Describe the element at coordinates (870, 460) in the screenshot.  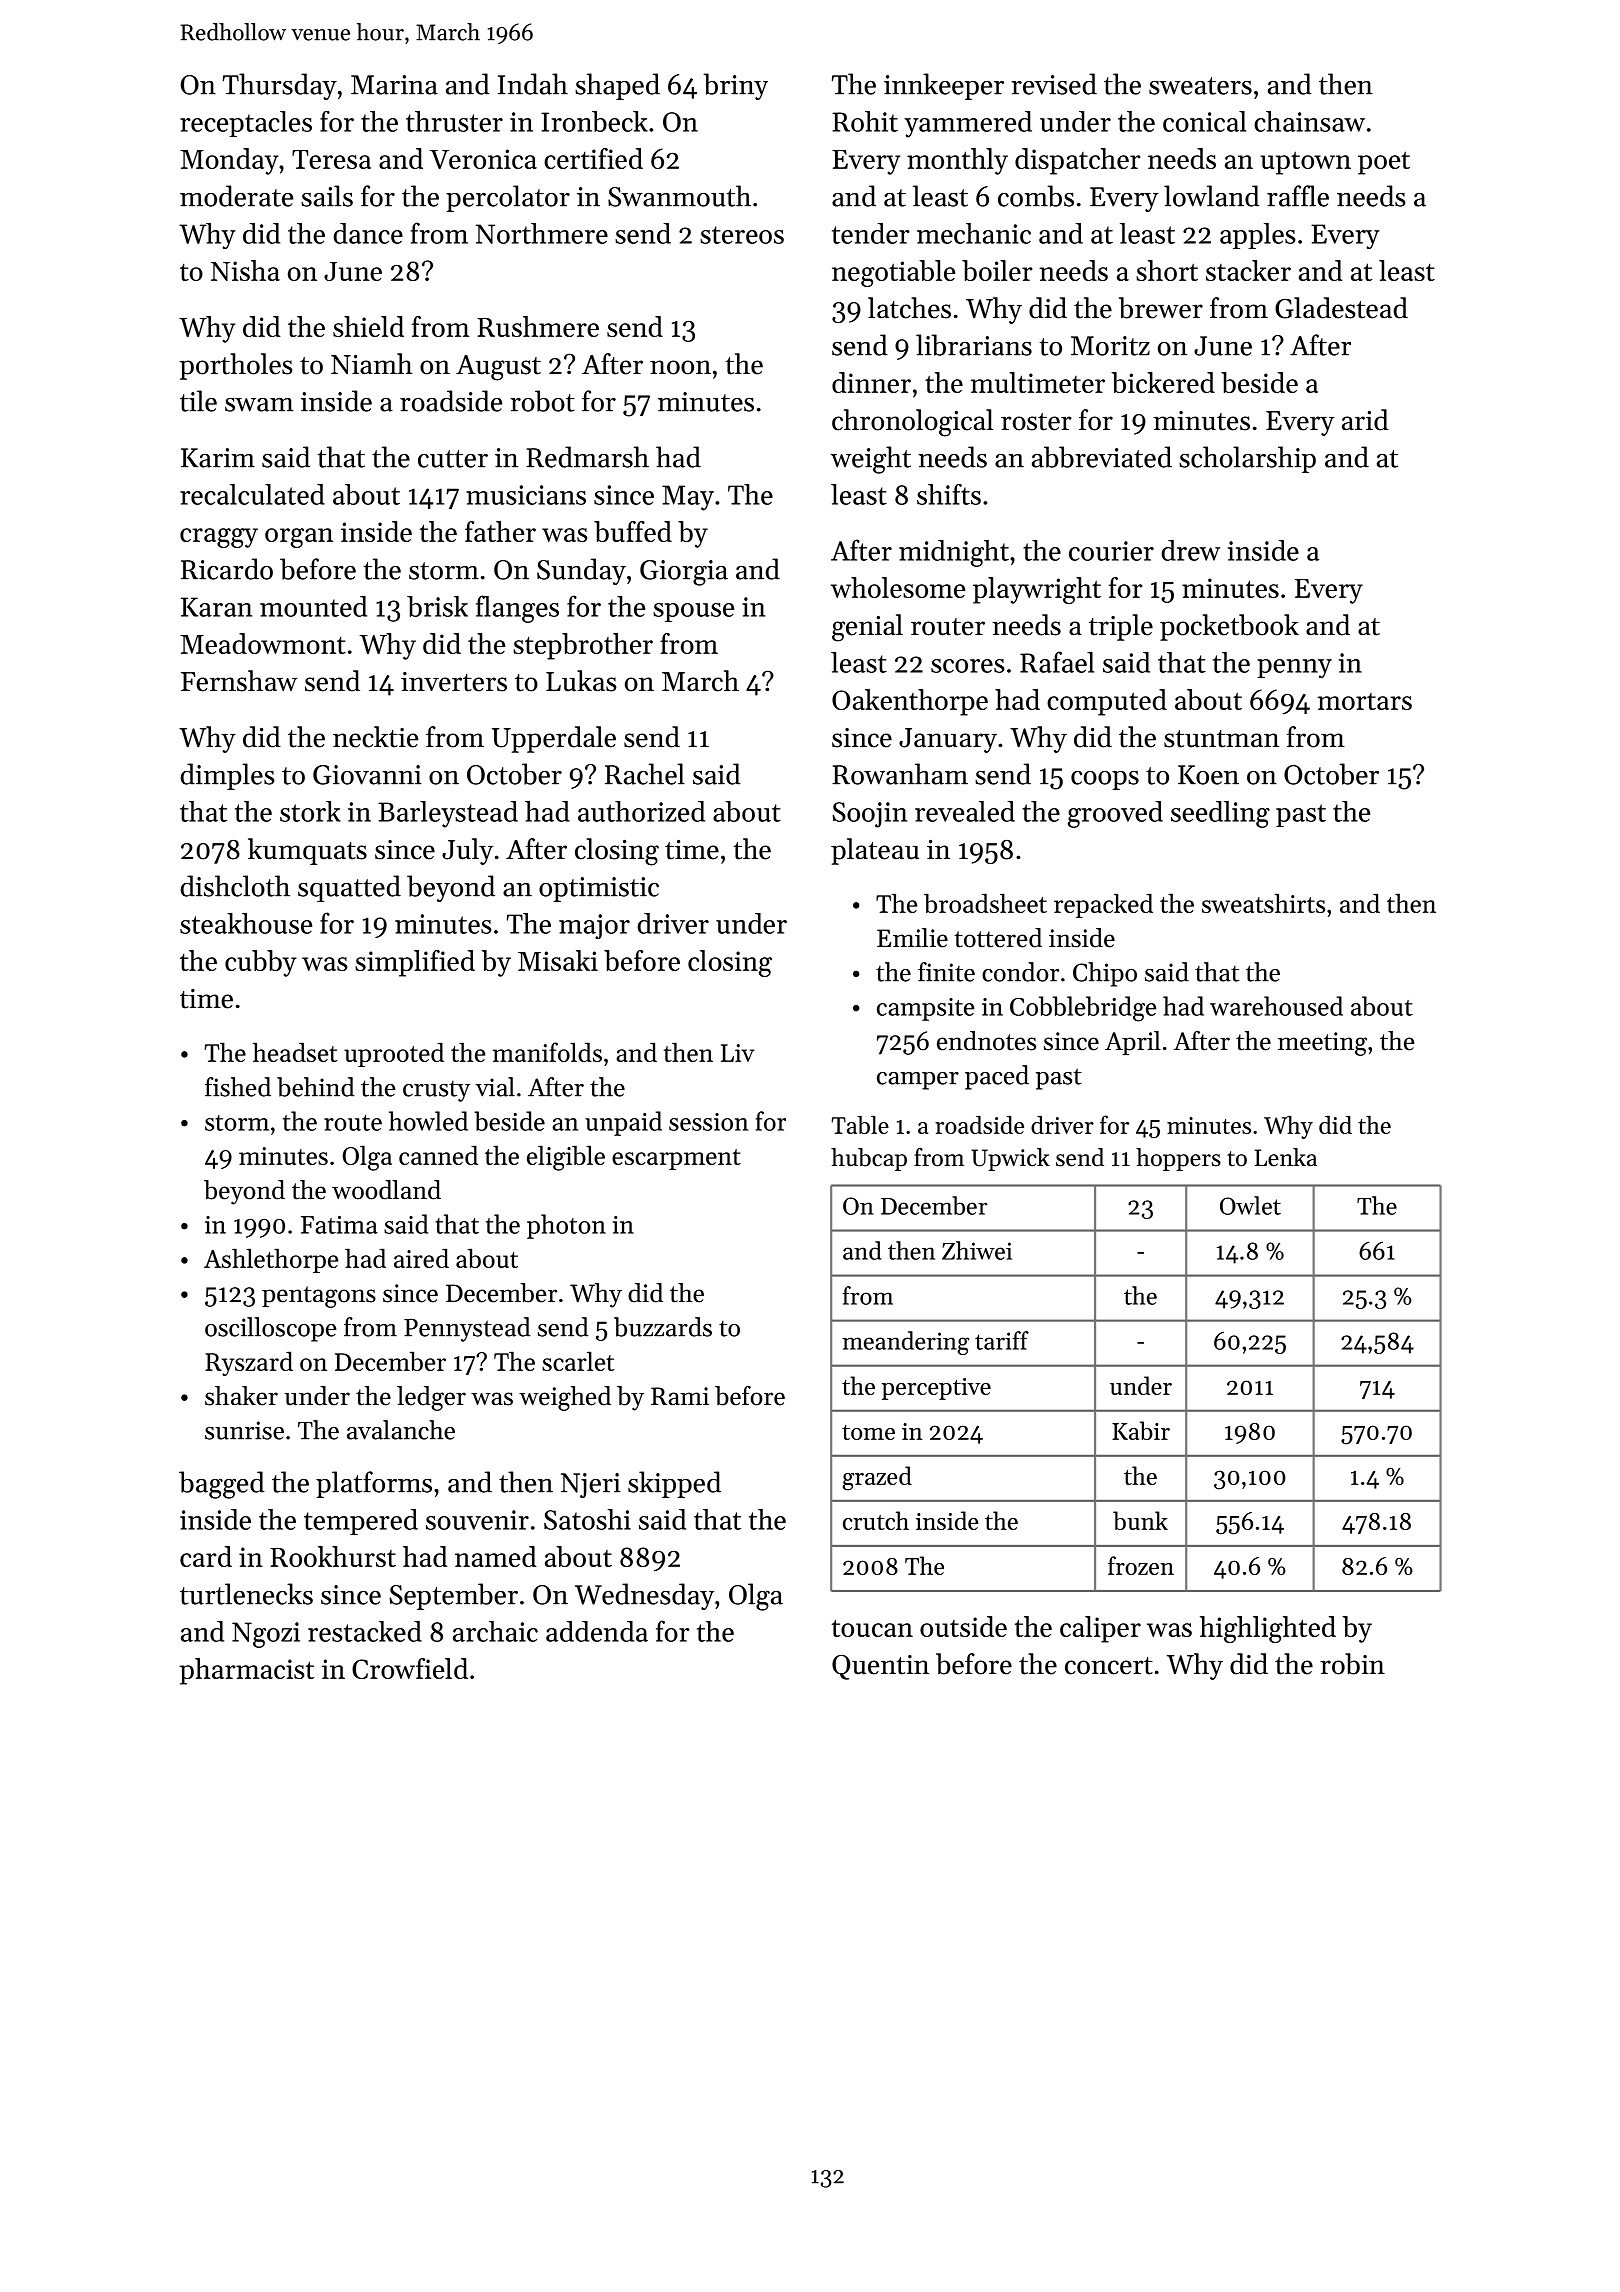
I see `weight` at that location.
